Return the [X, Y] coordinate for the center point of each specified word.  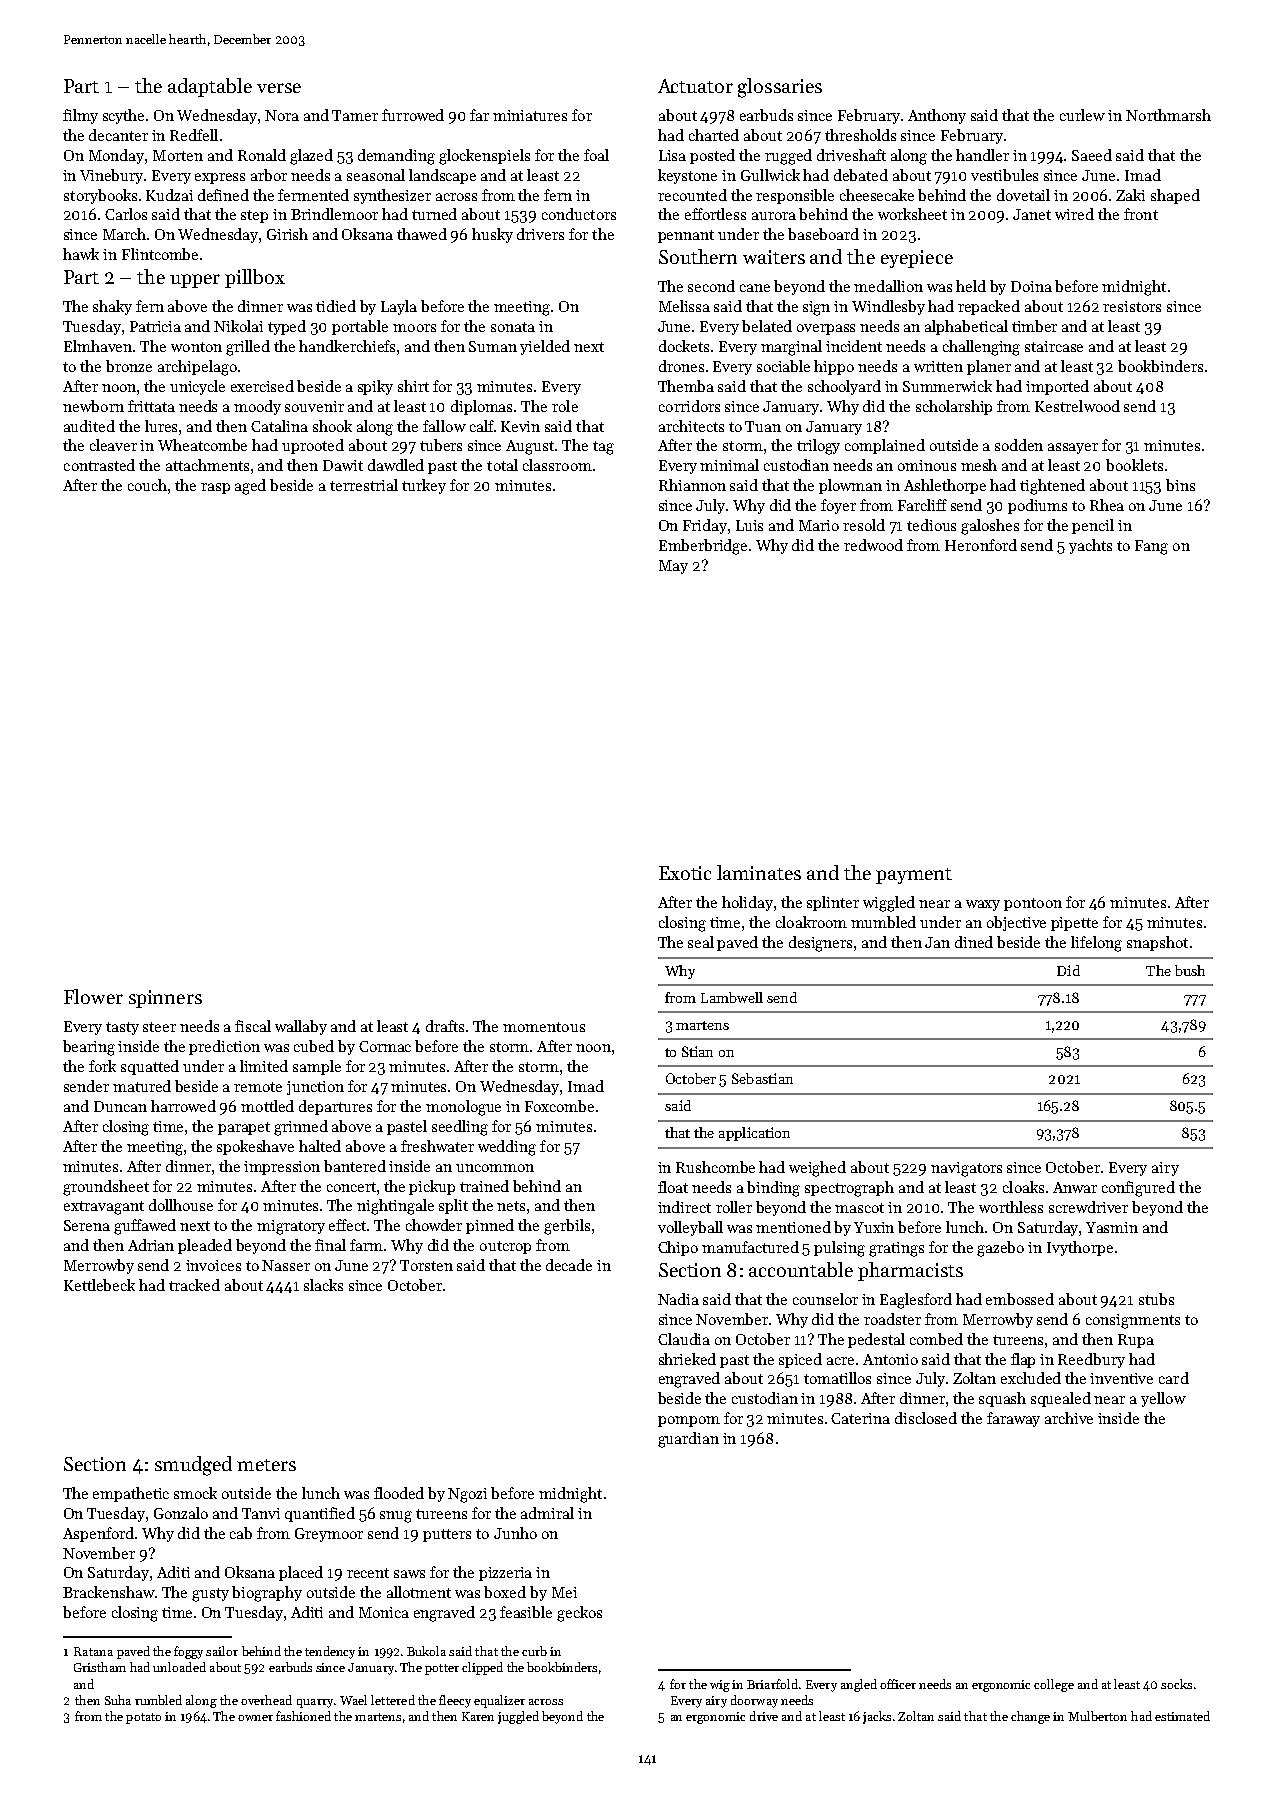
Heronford [981, 545]
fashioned [303, 1716]
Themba [686, 386]
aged [250, 487]
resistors [1132, 306]
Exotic [685, 873]
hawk [81, 254]
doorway [754, 1701]
